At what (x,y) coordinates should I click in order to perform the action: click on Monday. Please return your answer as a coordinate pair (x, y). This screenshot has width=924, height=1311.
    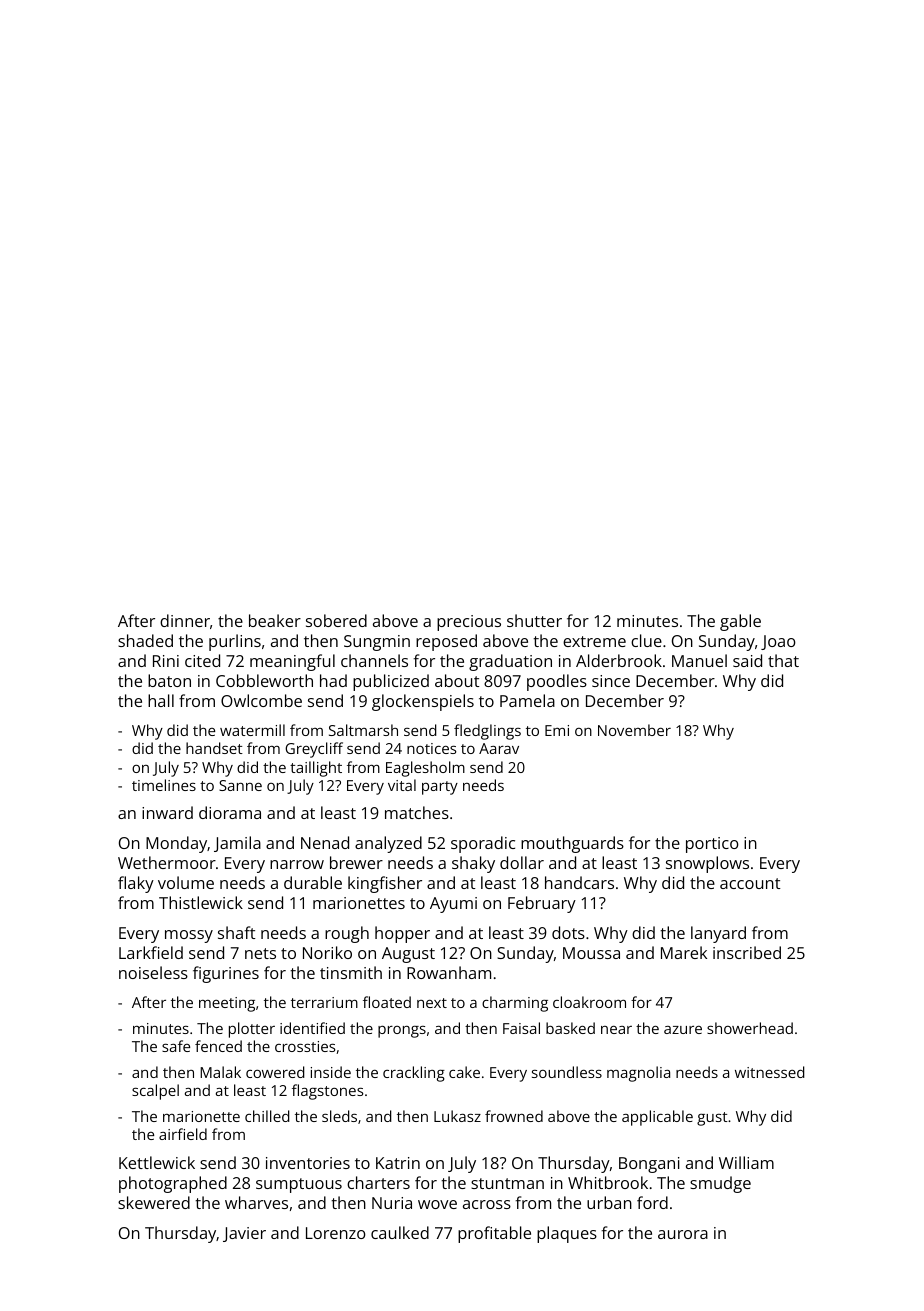
    Looking at the image, I should click on (176, 844).
